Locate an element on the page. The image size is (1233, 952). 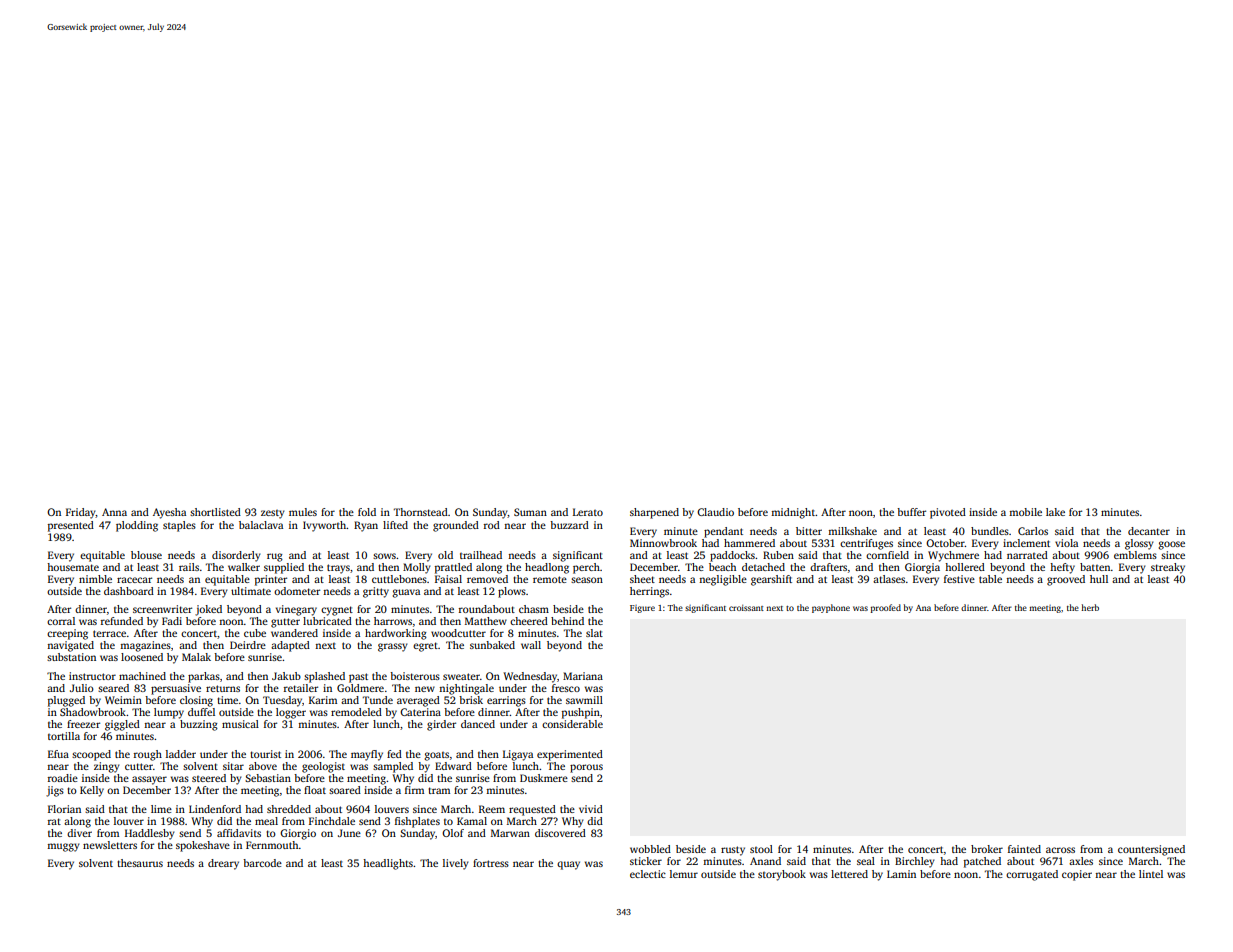
hefty is located at coordinates (1062, 568).
